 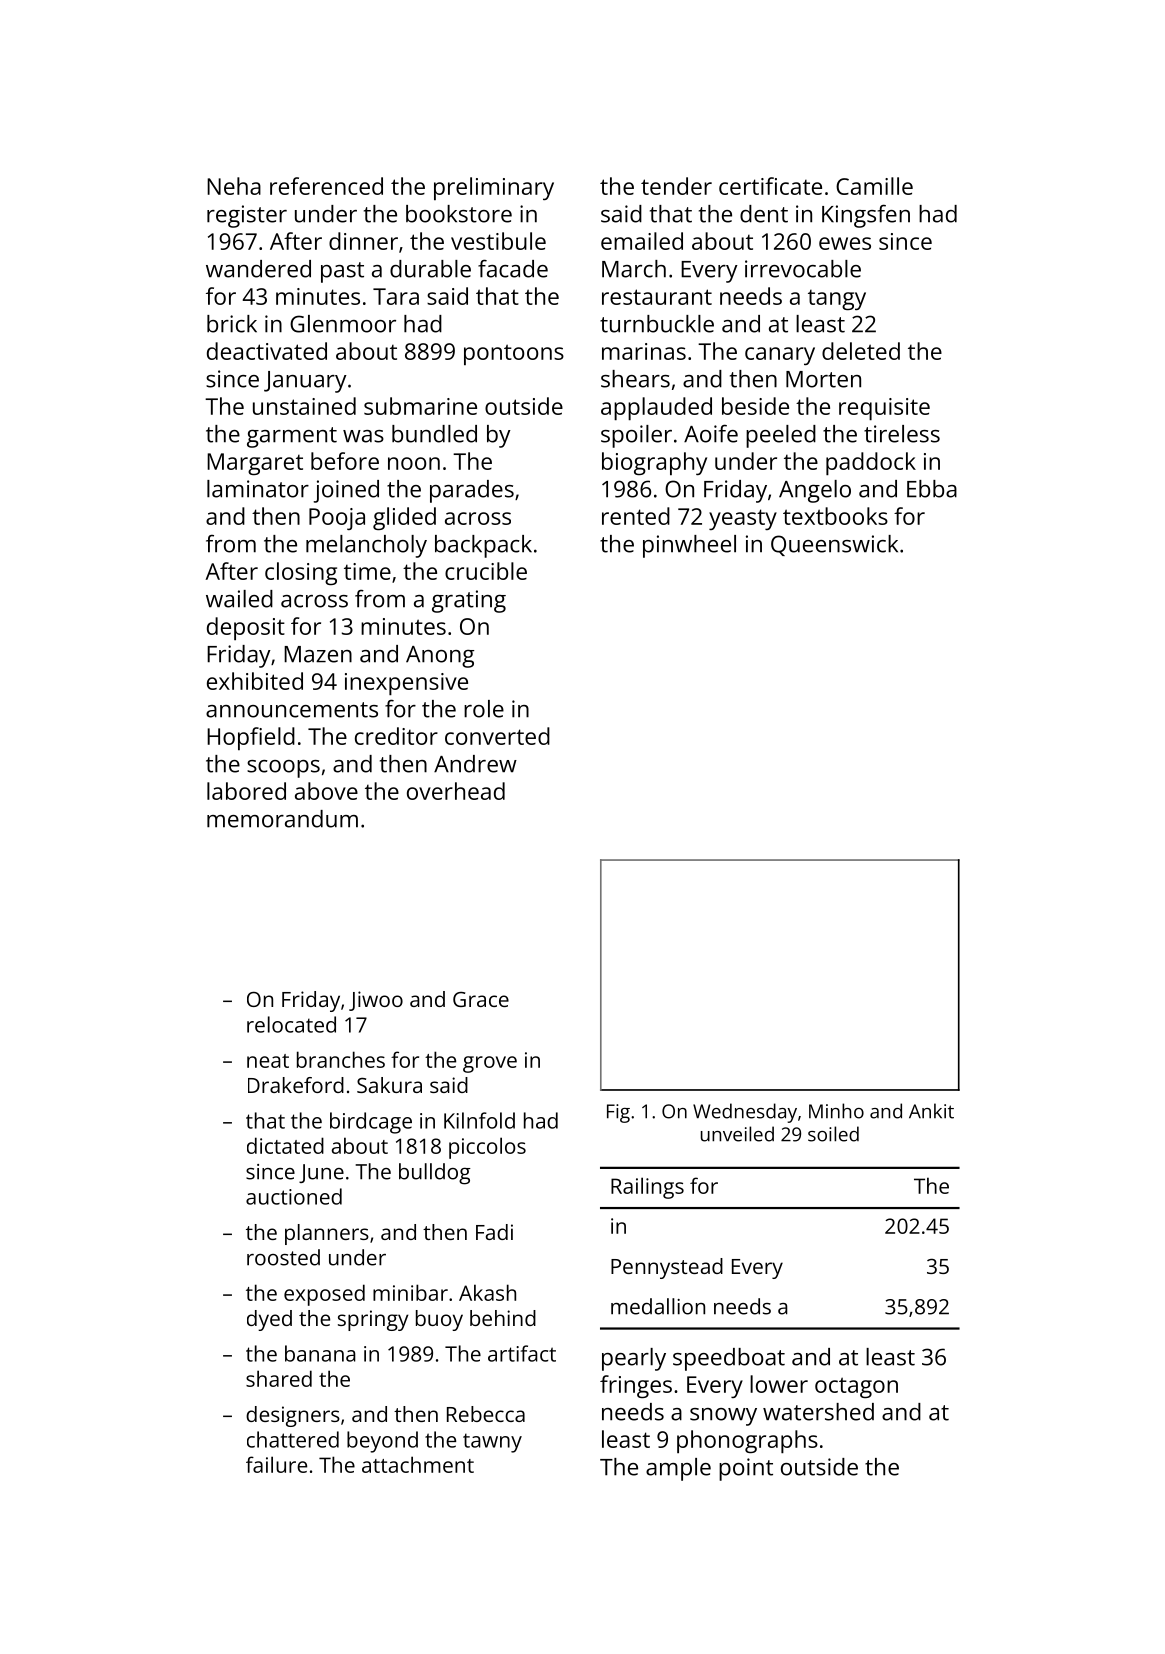 I want to click on Queenswick, so click(x=834, y=545).
